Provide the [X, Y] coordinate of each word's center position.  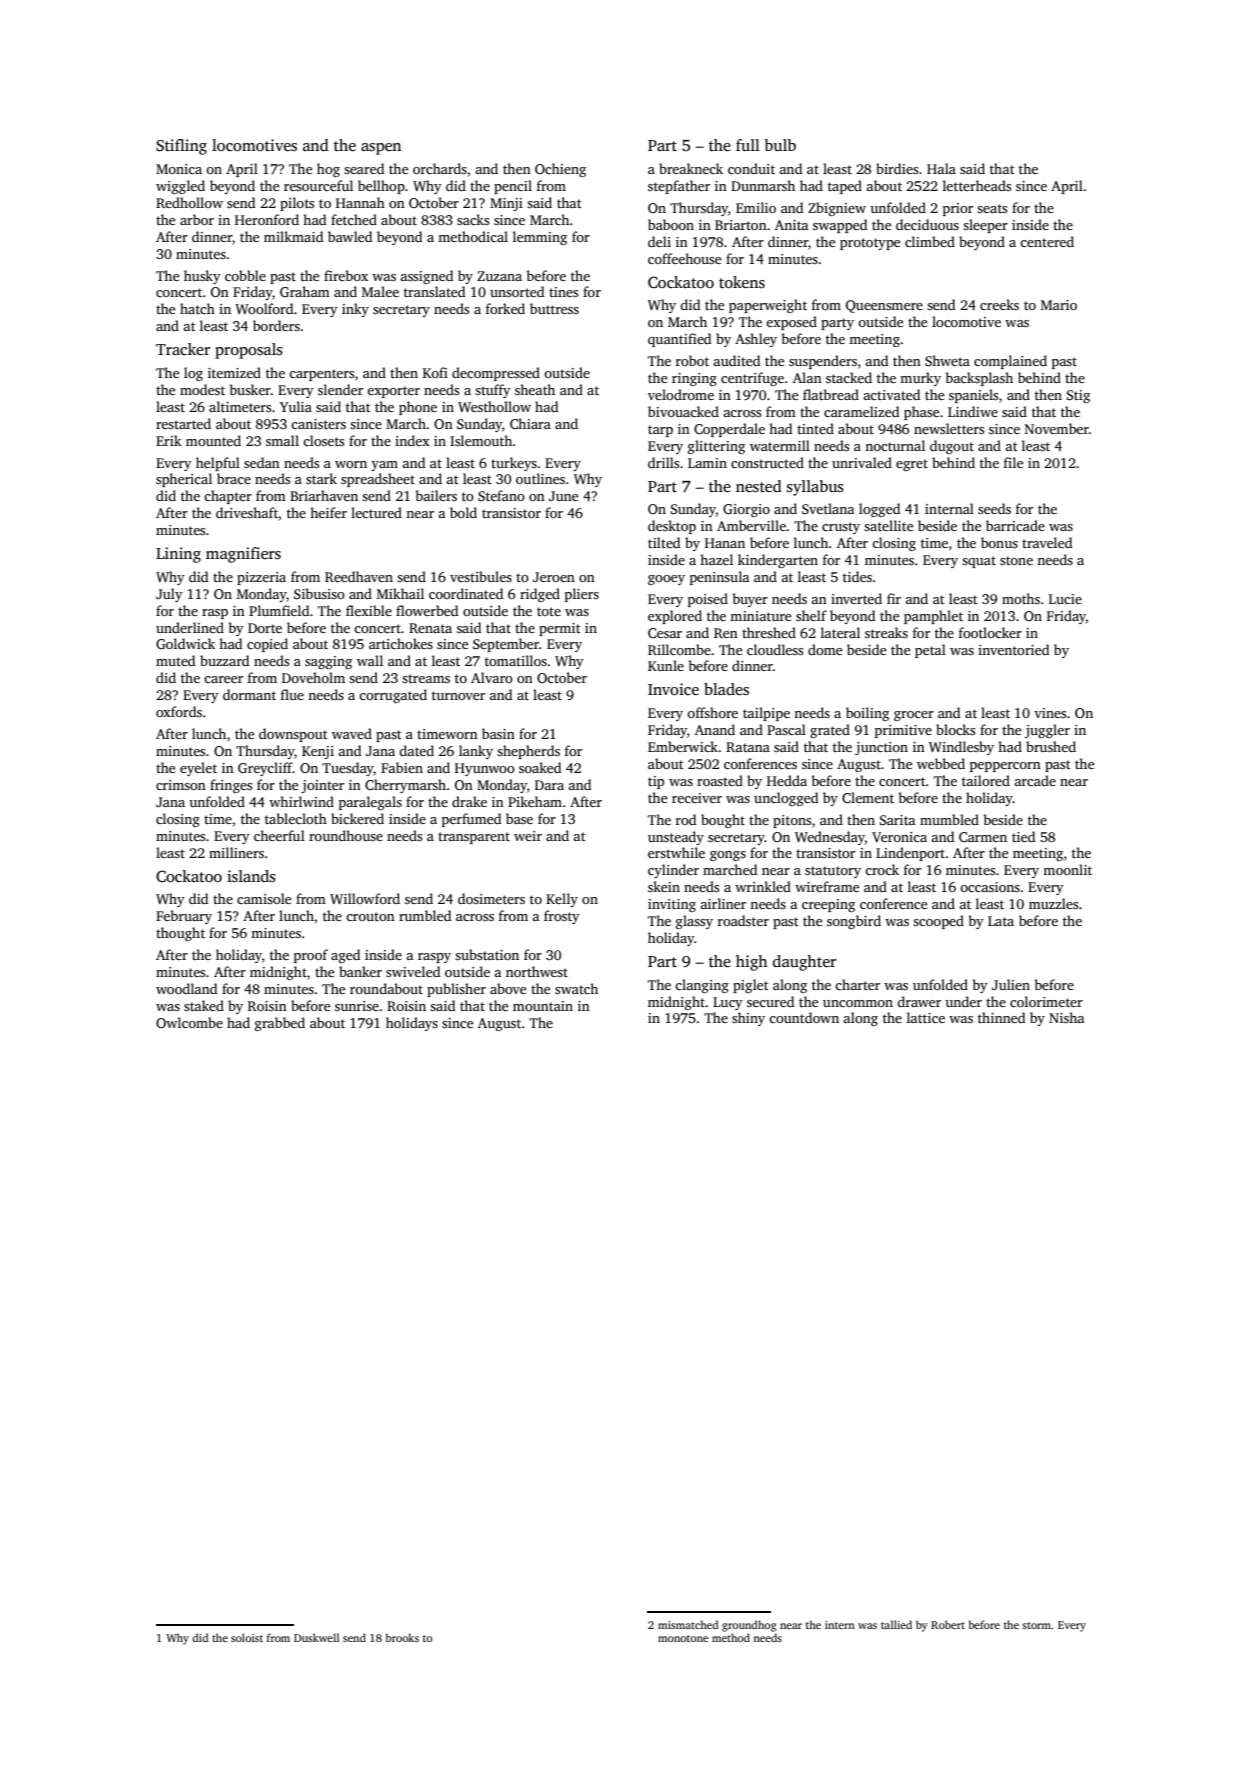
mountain [543, 1006]
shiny [748, 1019]
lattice [926, 1017]
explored [675, 617]
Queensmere [884, 306]
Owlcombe [189, 1022]
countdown [804, 1017]
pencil [513, 187]
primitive [903, 731]
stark [321, 478]
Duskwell [316, 1637]
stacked [849, 377]
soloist [247, 1637]
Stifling [181, 147]
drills [663, 462]
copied [267, 645]
